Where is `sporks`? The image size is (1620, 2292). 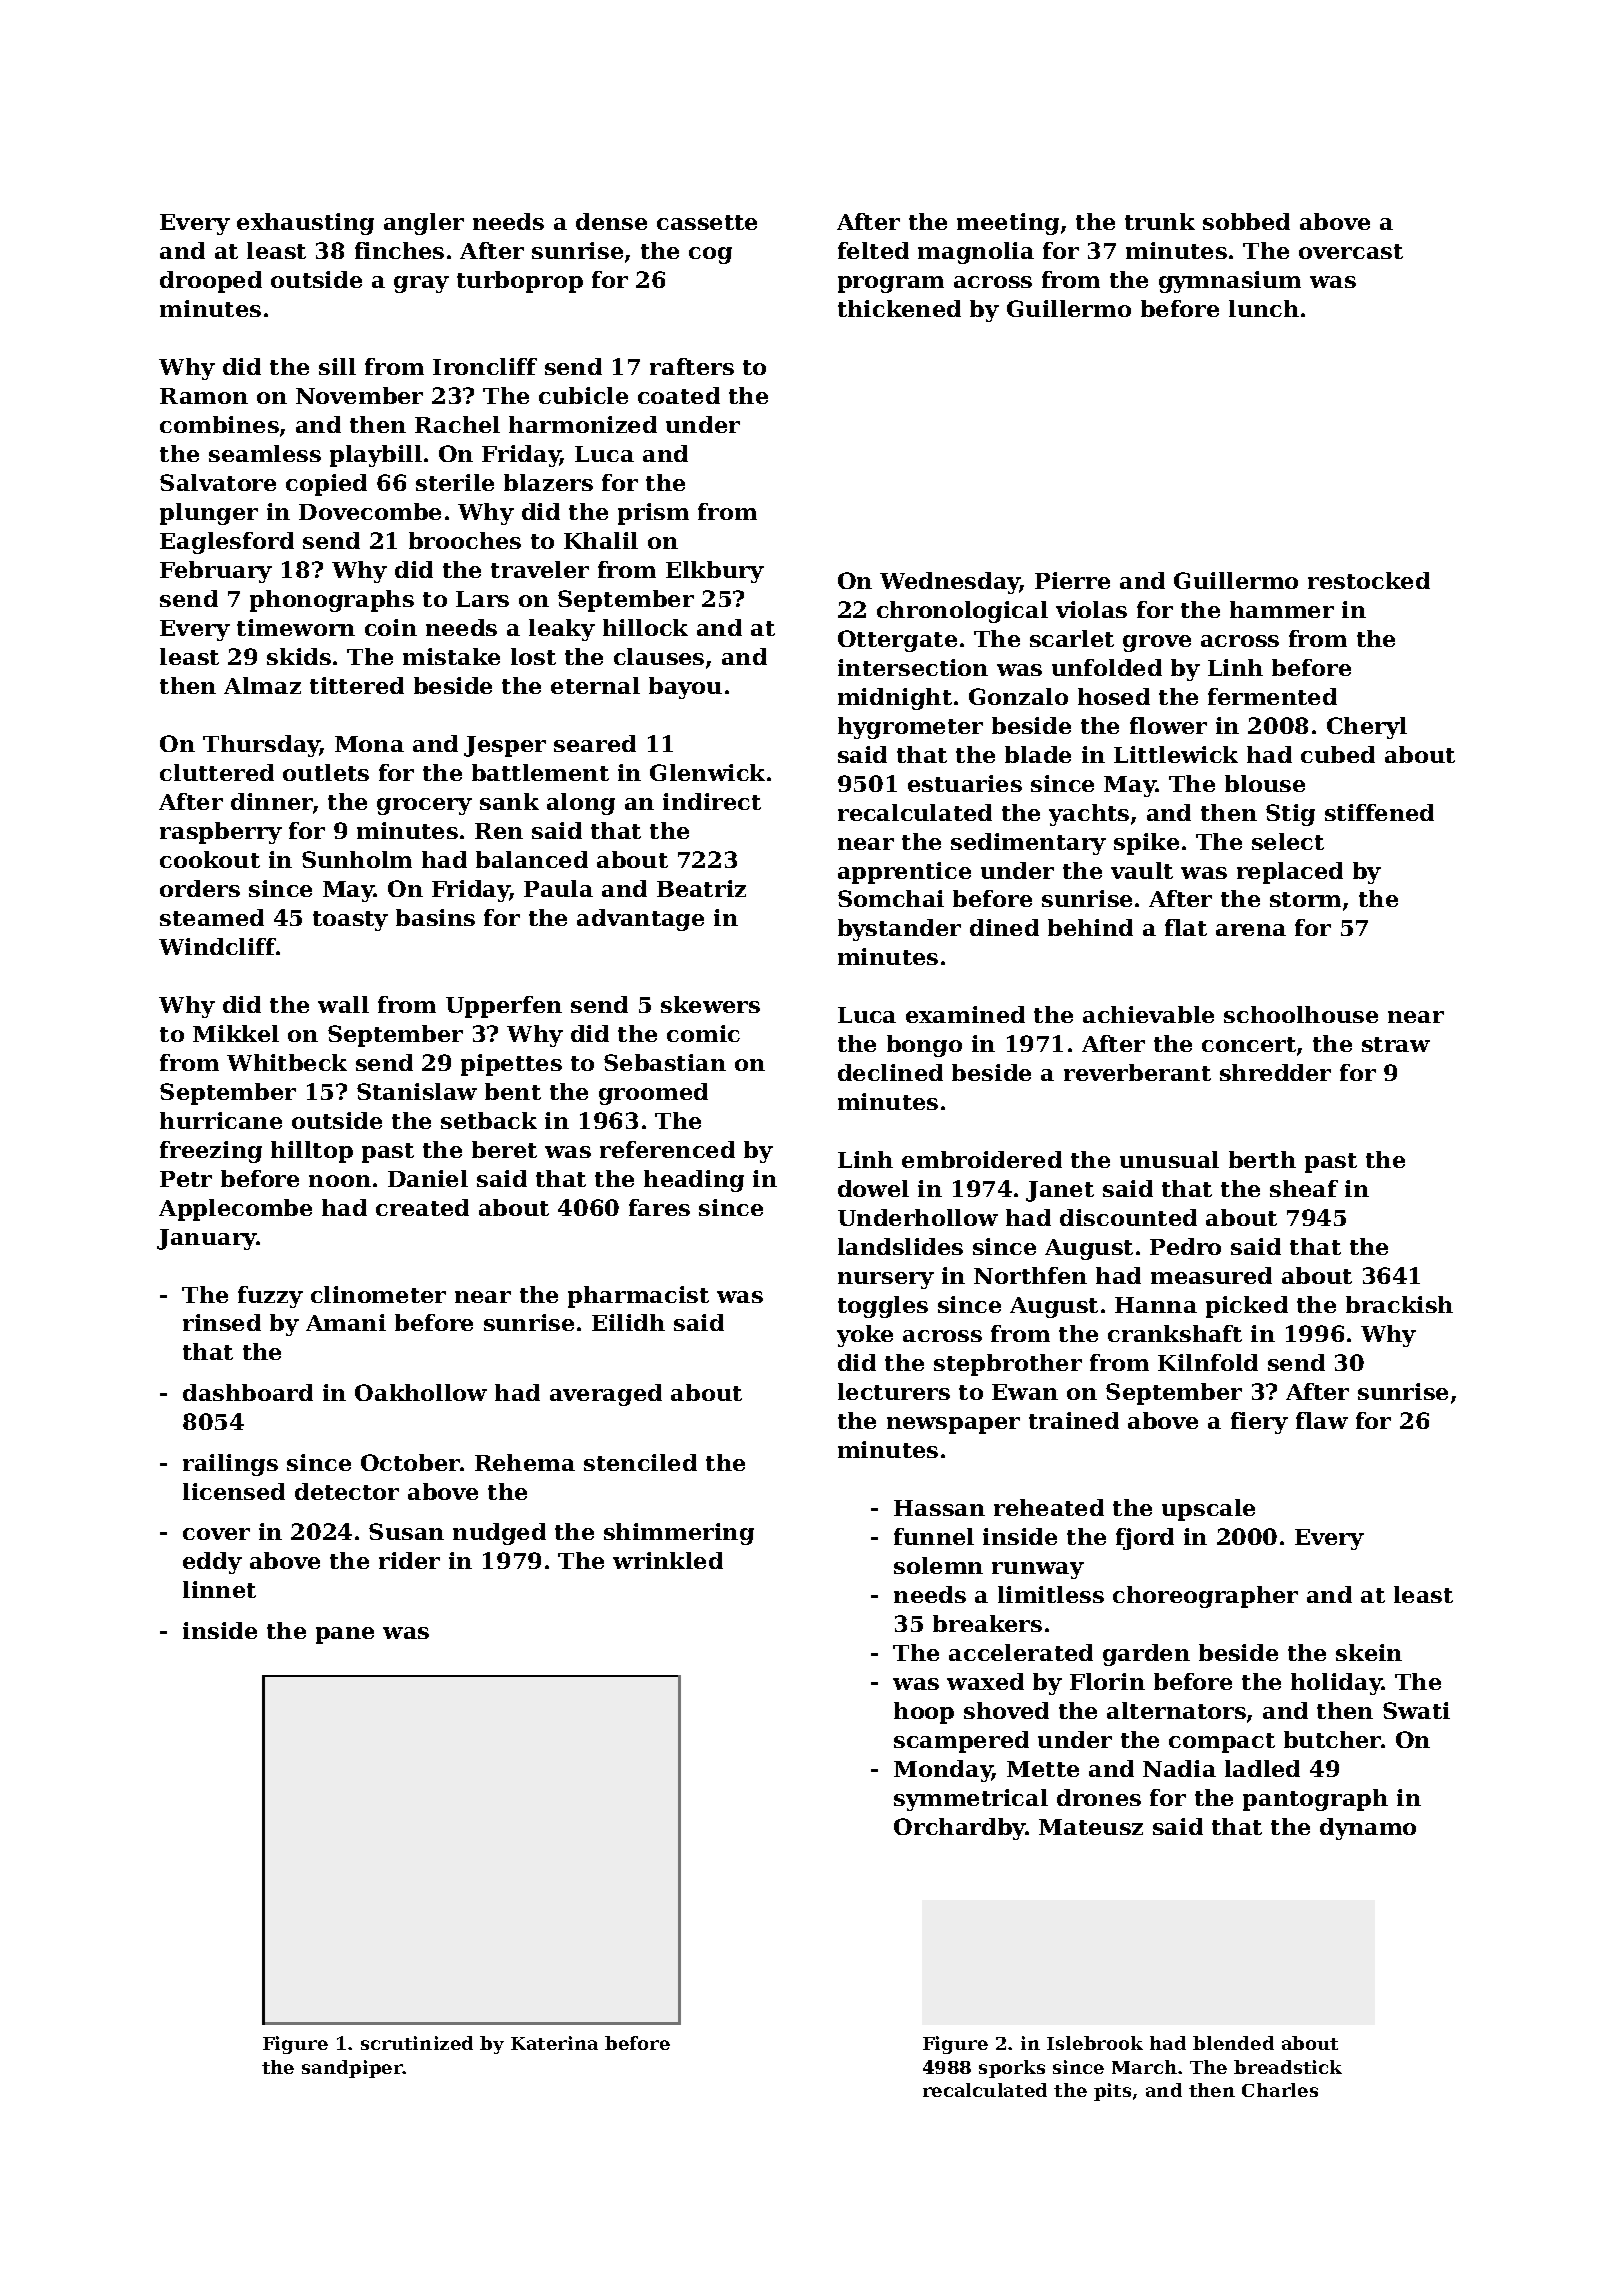 sporks is located at coordinates (1012, 2069).
